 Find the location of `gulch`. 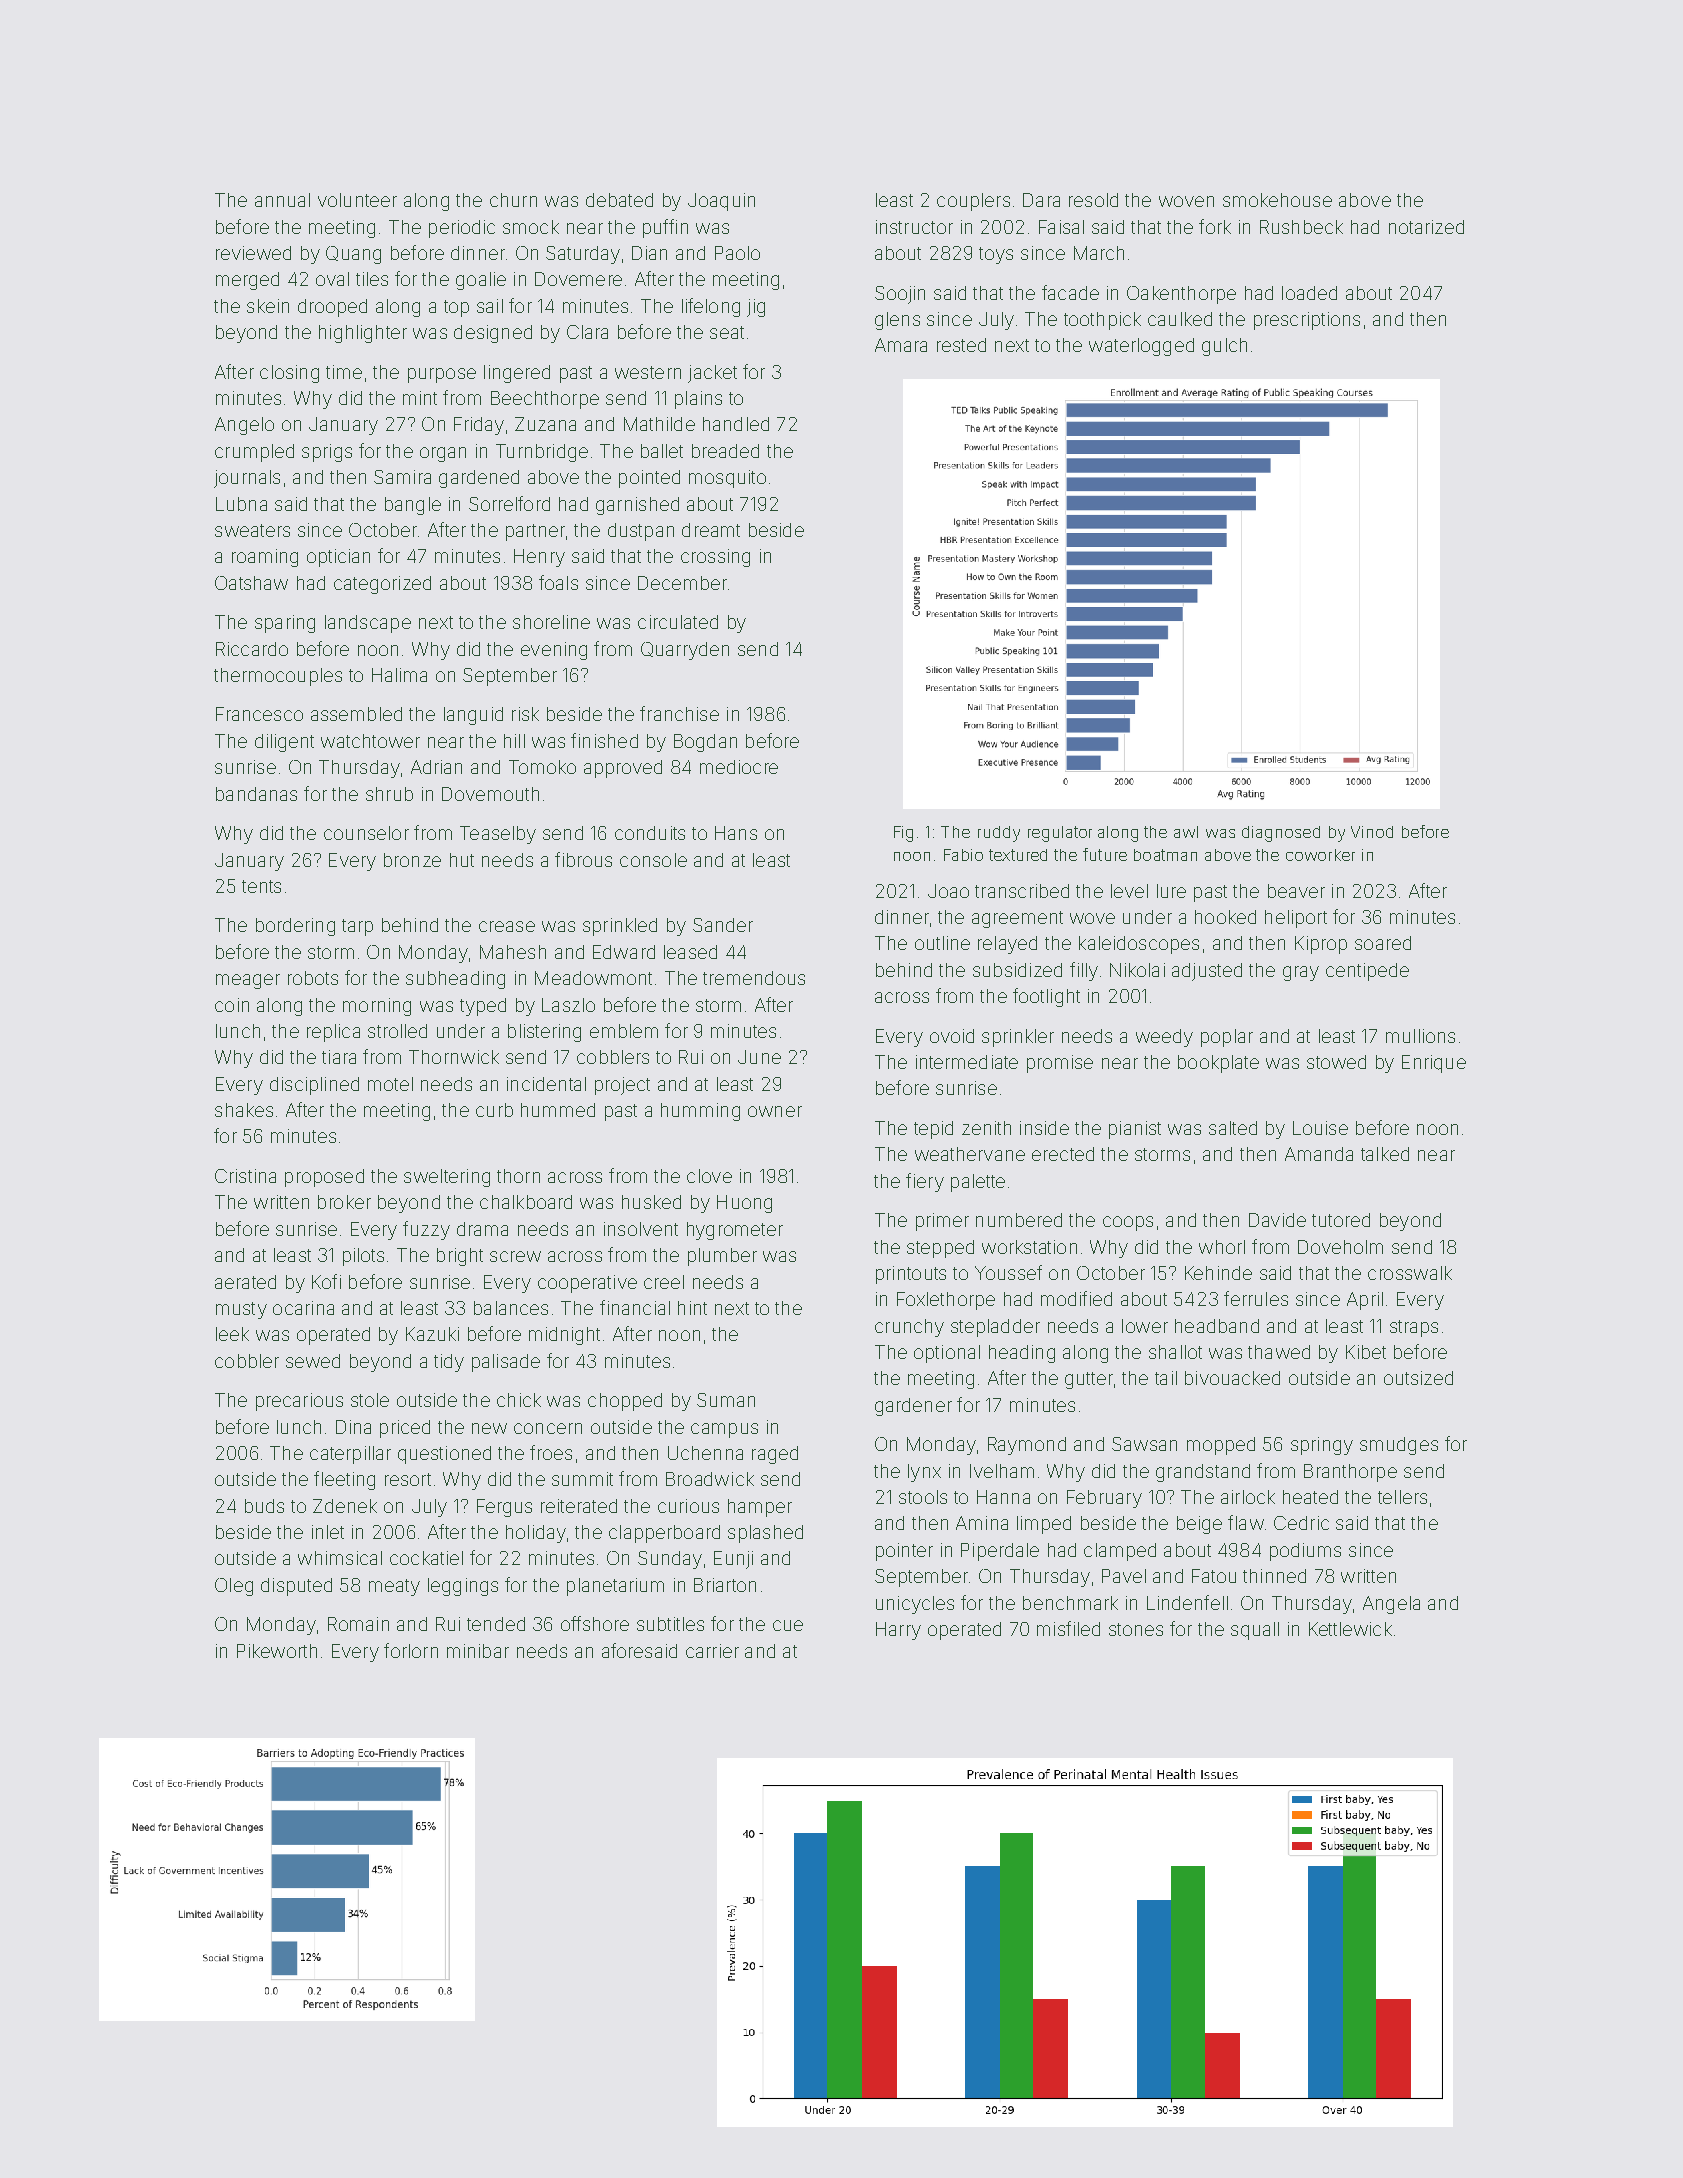

gulch is located at coordinates (1224, 347).
